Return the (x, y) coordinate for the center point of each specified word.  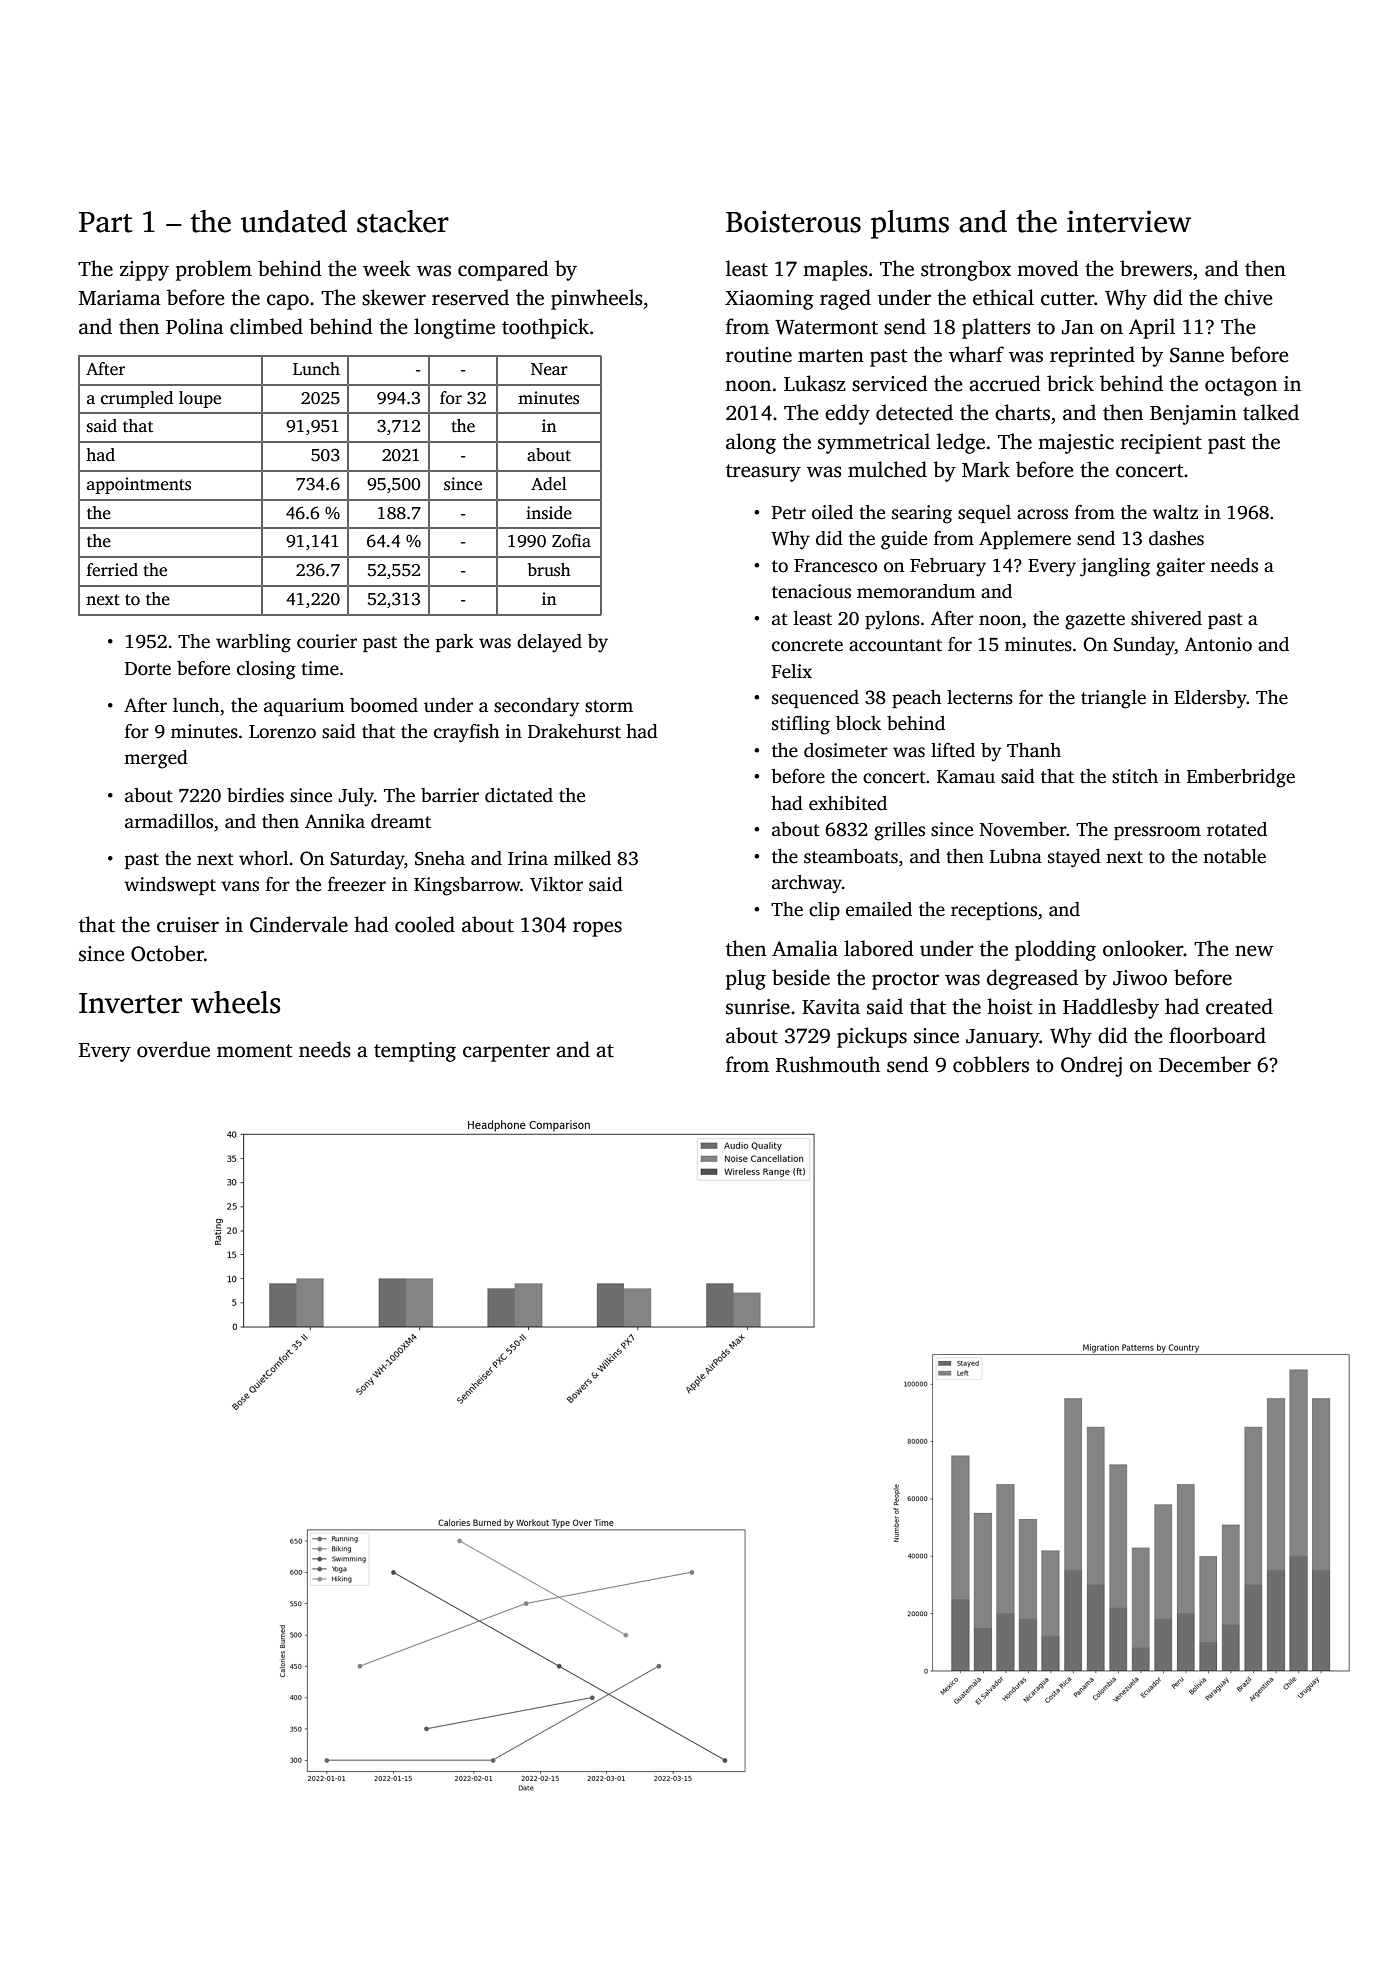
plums (910, 224)
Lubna (1016, 856)
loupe (200, 399)
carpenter (506, 1053)
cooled (425, 924)
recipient (1161, 444)
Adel (549, 484)
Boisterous (793, 221)
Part (106, 222)
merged (156, 759)
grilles (899, 831)
